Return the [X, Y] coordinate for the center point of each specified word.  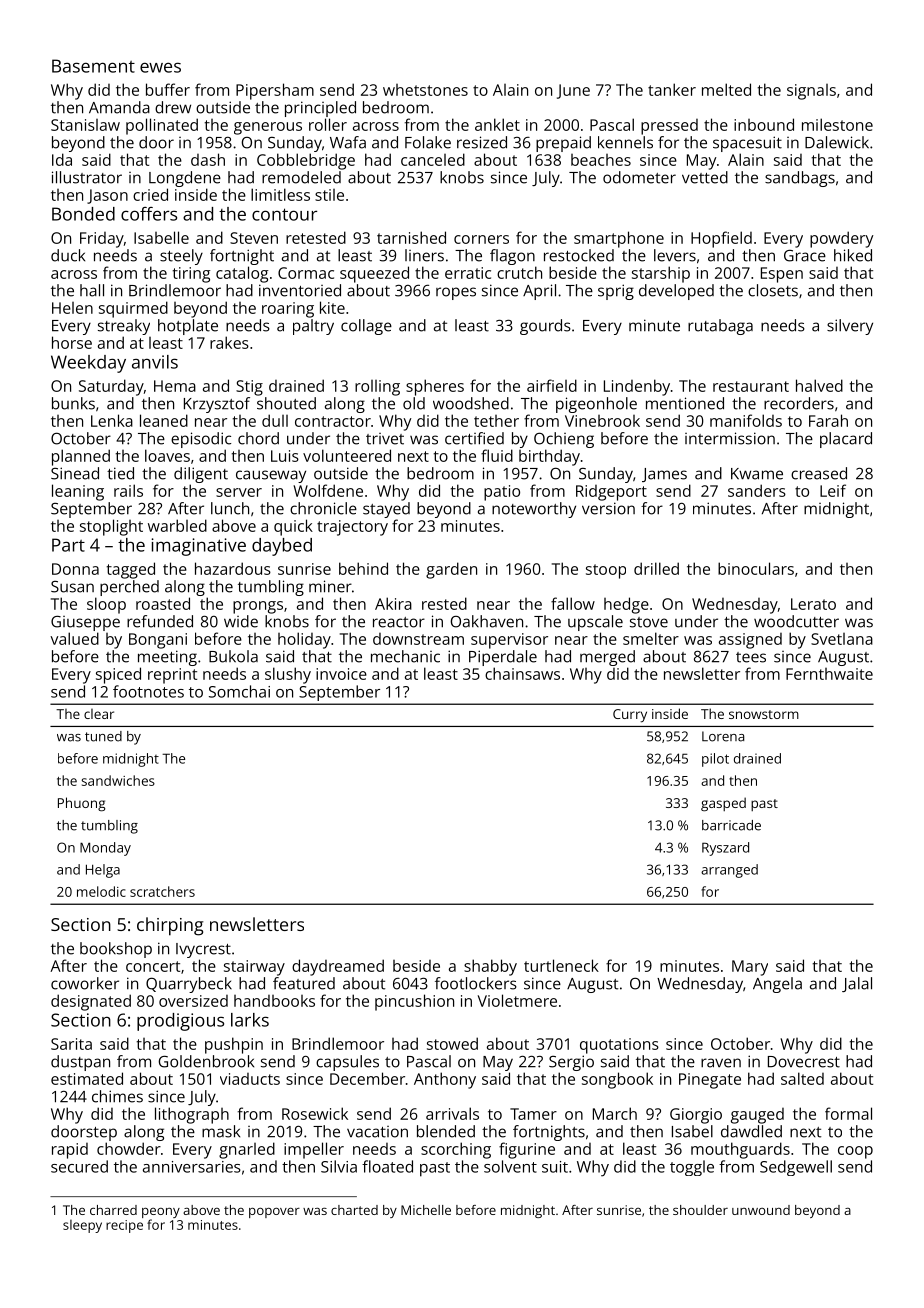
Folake [428, 142]
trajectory [352, 528]
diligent [201, 475]
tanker [672, 89]
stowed [452, 1043]
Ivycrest [203, 950]
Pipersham [275, 91]
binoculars [756, 568]
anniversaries [192, 1167]
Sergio [571, 1063]
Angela [777, 985]
